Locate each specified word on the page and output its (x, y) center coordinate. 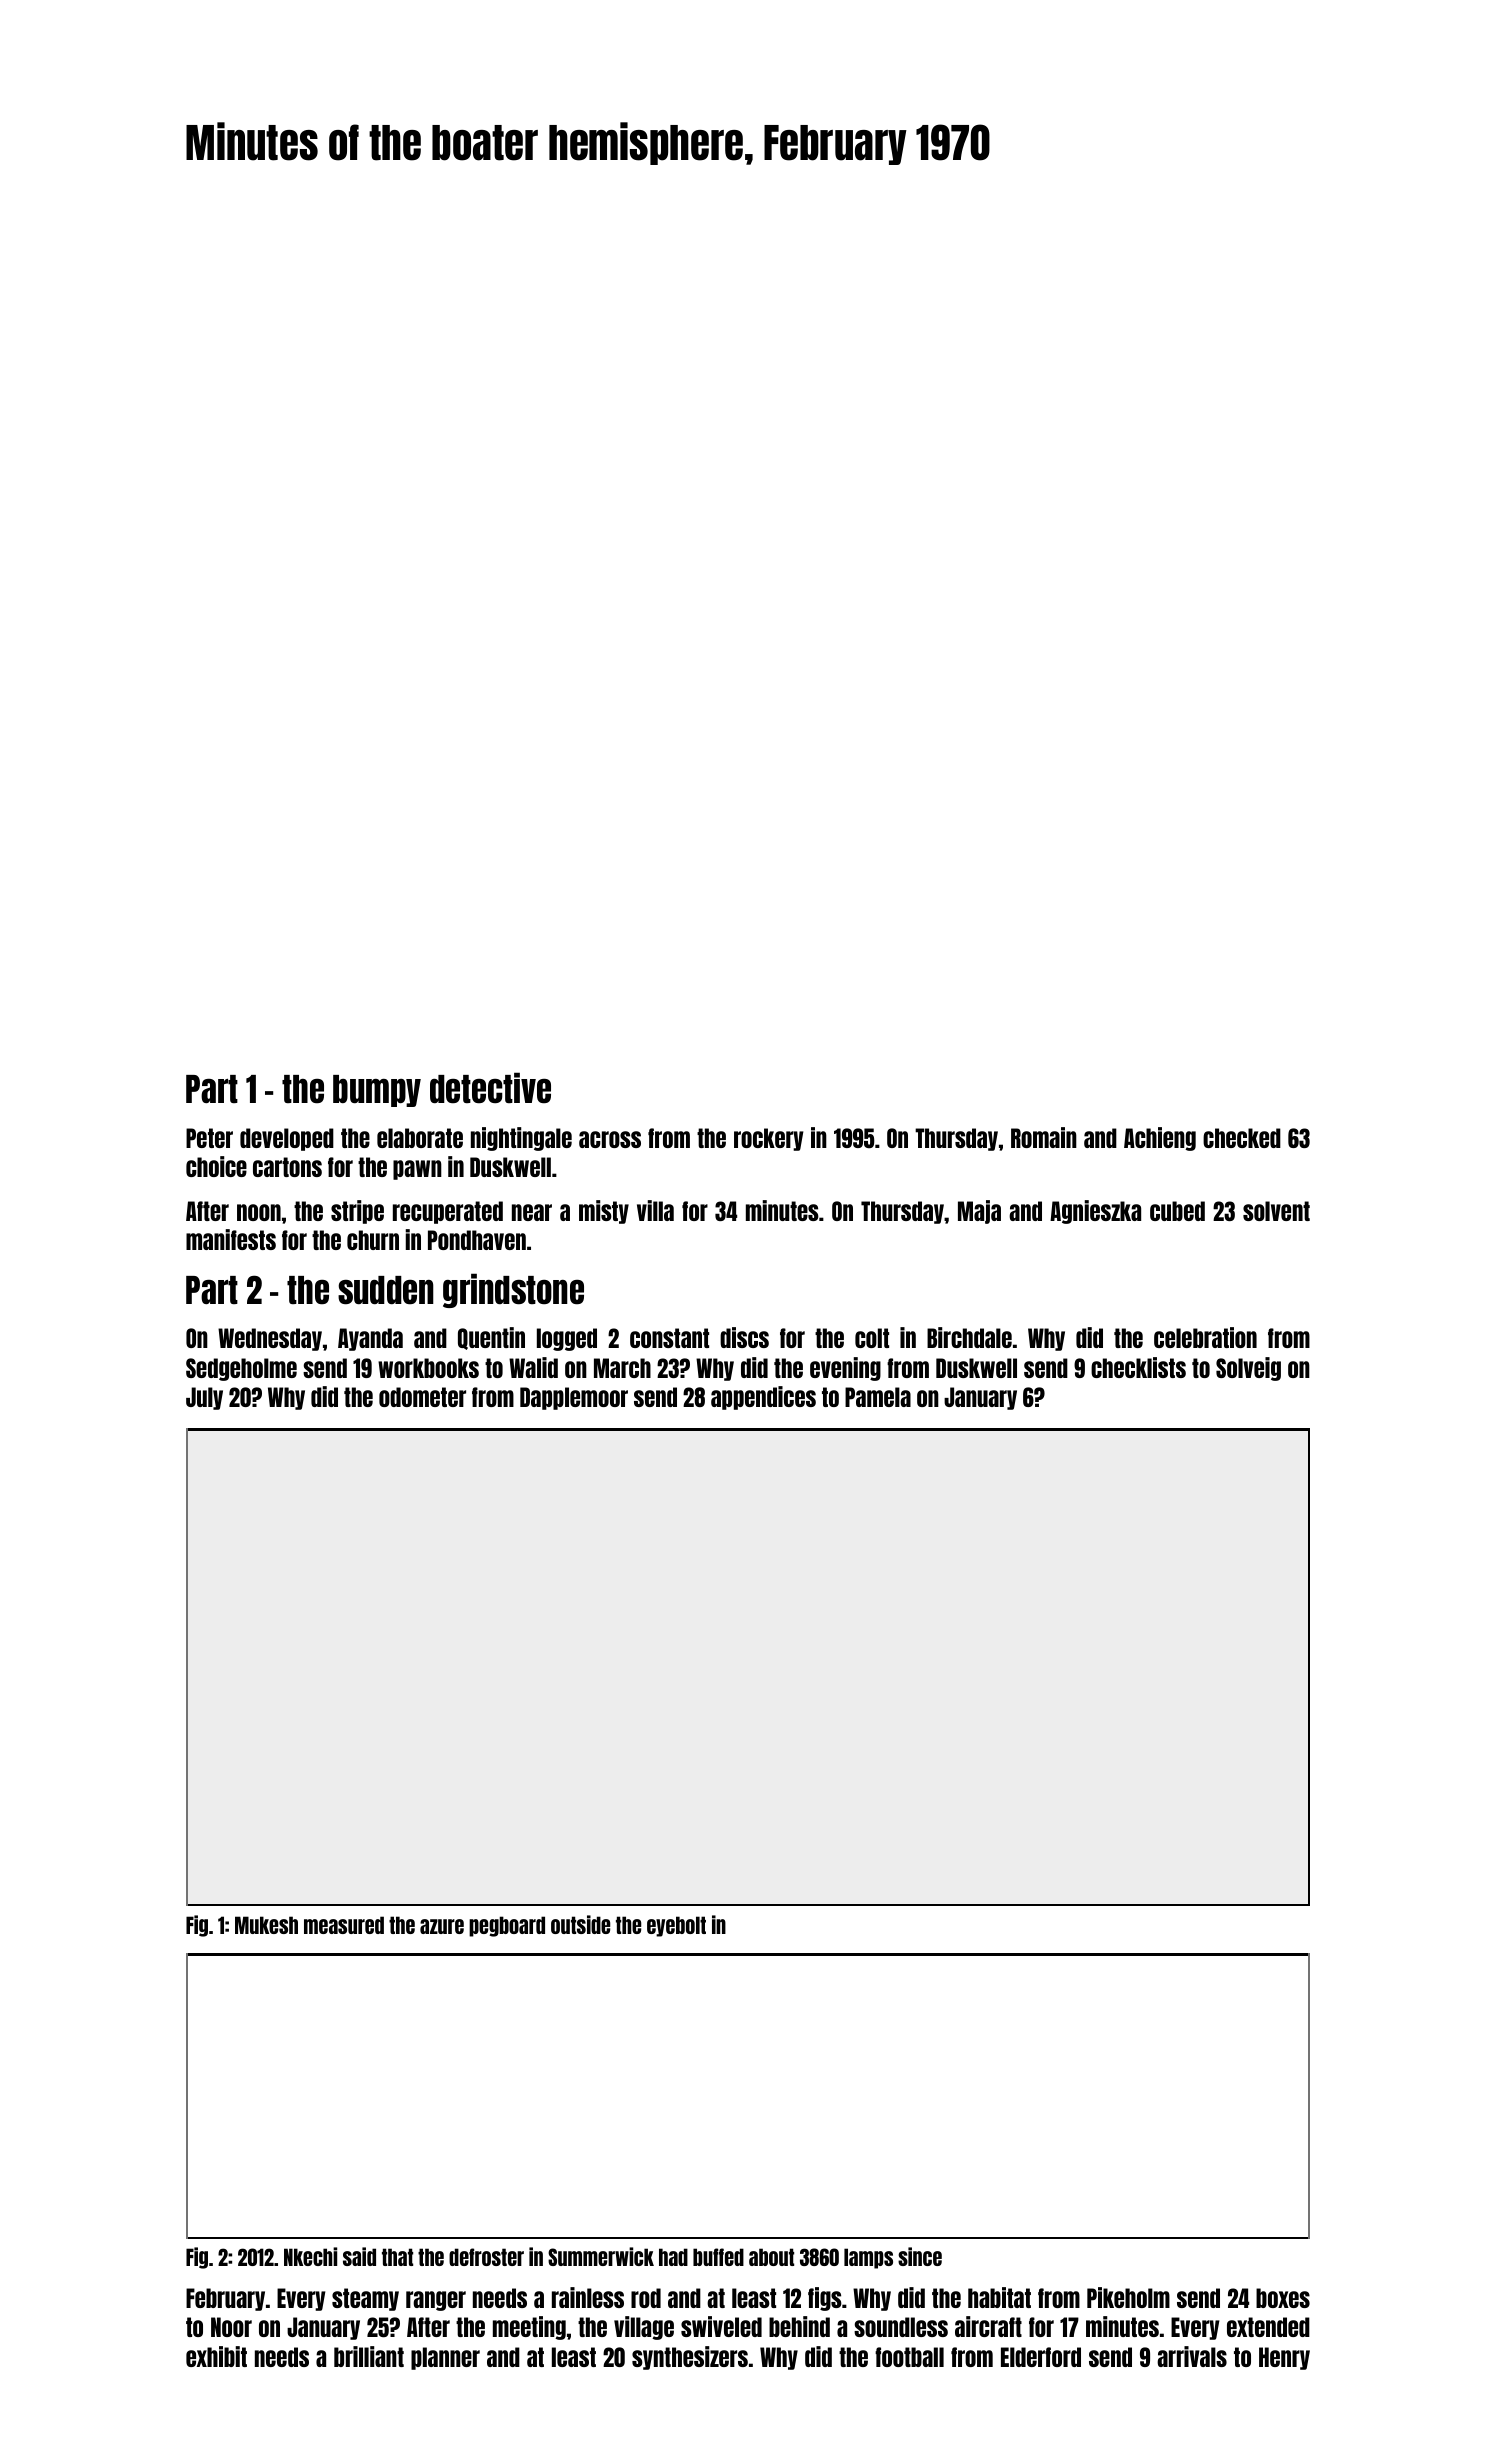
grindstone (513, 1290)
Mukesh (266, 1925)
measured (344, 1925)
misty (604, 1212)
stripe (357, 1212)
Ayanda (370, 1339)
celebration (1205, 1337)
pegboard (507, 1926)
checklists (1138, 1367)
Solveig (1248, 1369)
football (909, 2357)
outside (580, 1924)
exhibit (216, 2356)
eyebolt (676, 1926)
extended (1268, 2327)
